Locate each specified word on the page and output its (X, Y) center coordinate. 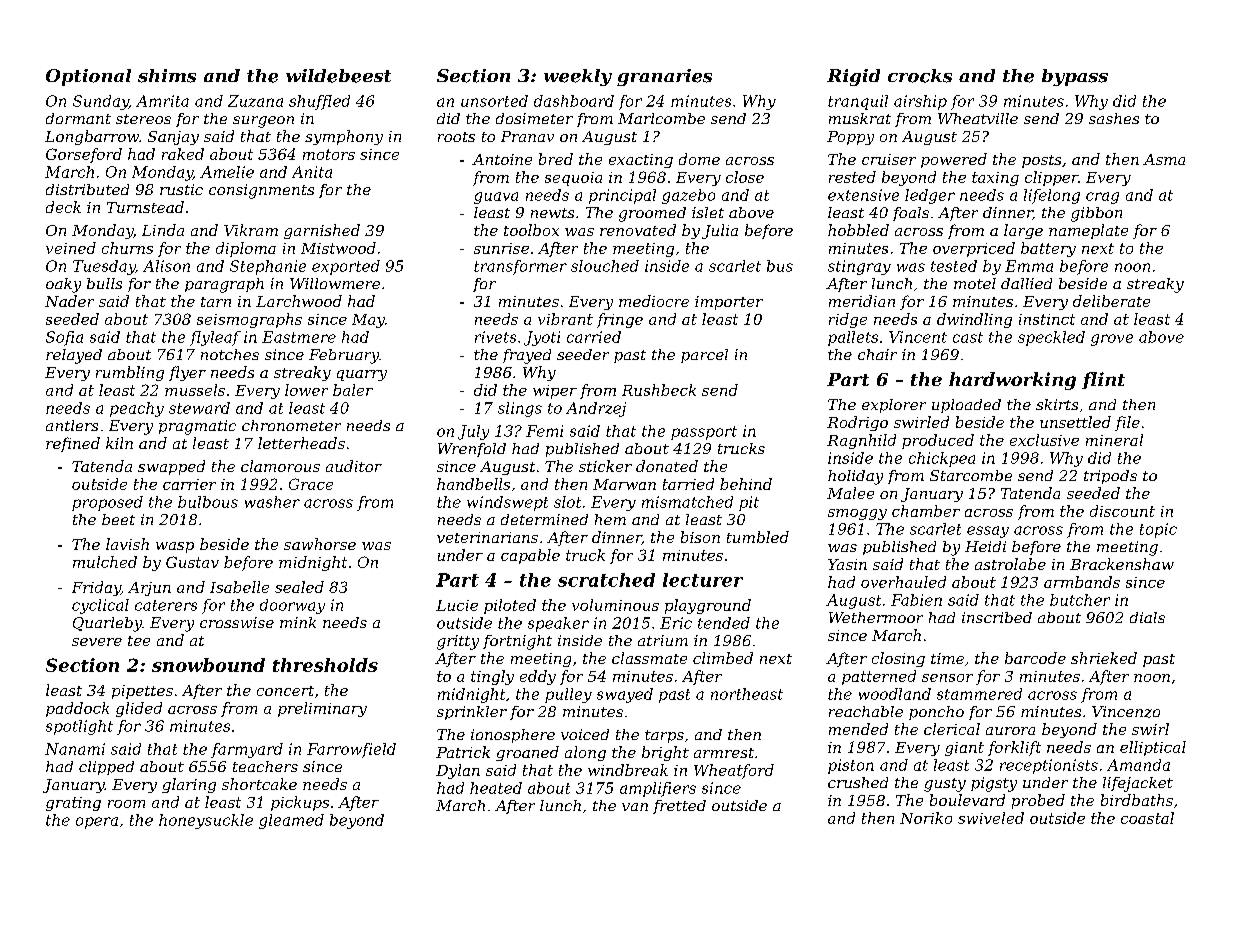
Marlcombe (661, 118)
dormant (78, 118)
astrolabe (1010, 564)
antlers (72, 425)
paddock (77, 709)
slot (567, 502)
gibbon (1096, 214)
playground (708, 606)
